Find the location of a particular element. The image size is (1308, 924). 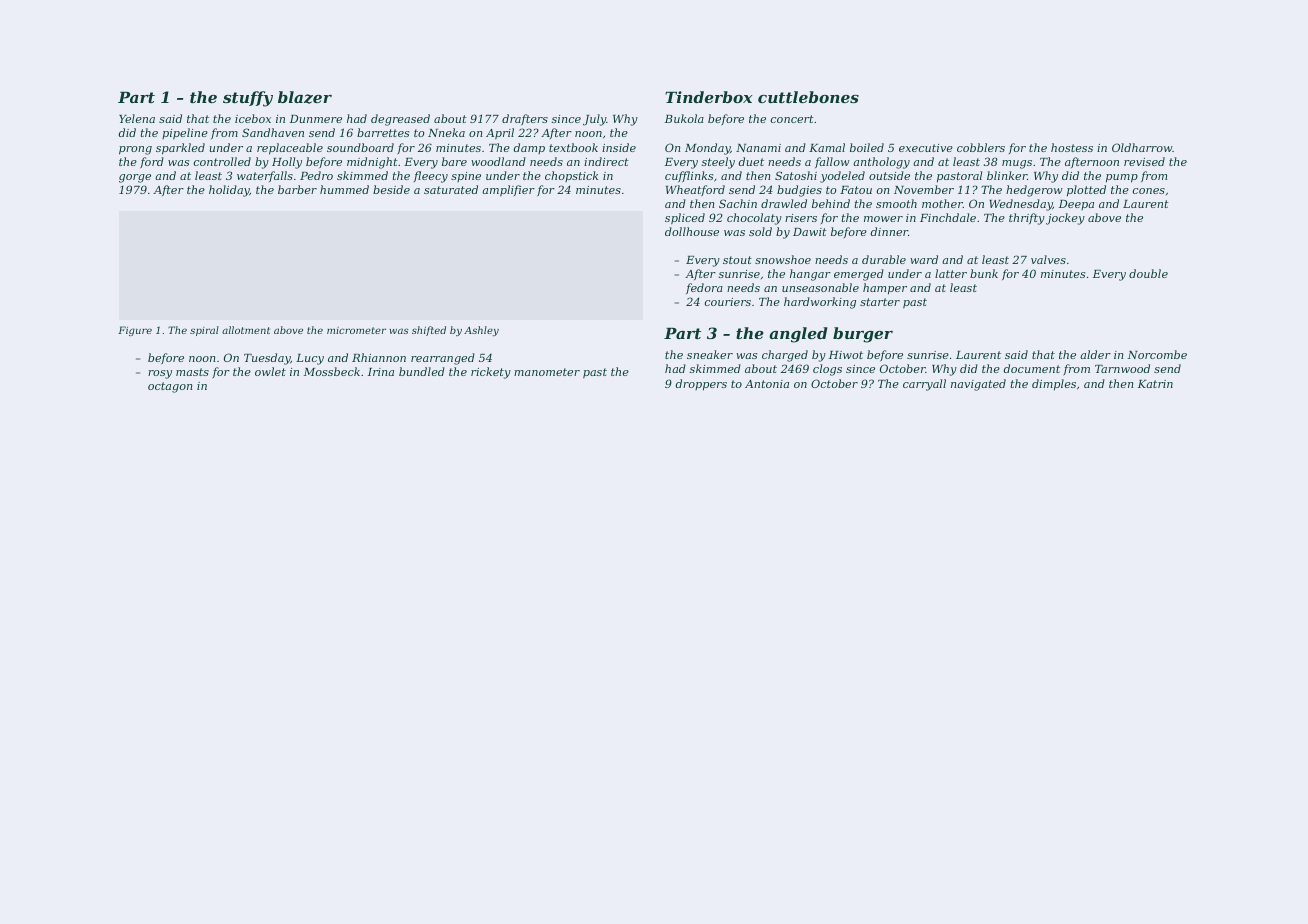

Tinderbox is located at coordinates (708, 97).
